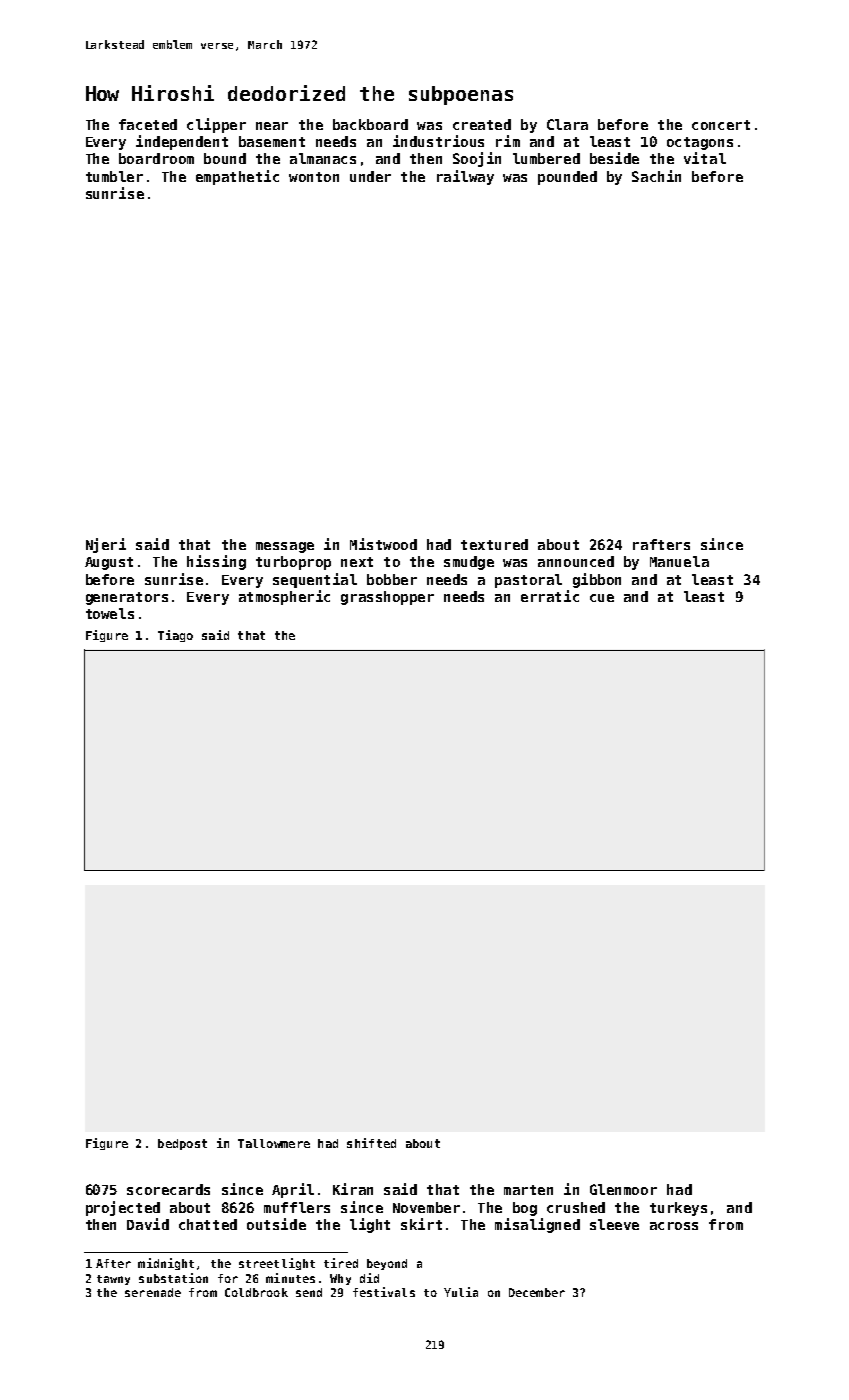 The image size is (849, 1400). Describe the element at coordinates (168, 1189) in the screenshot. I see `scorecards` at that location.
